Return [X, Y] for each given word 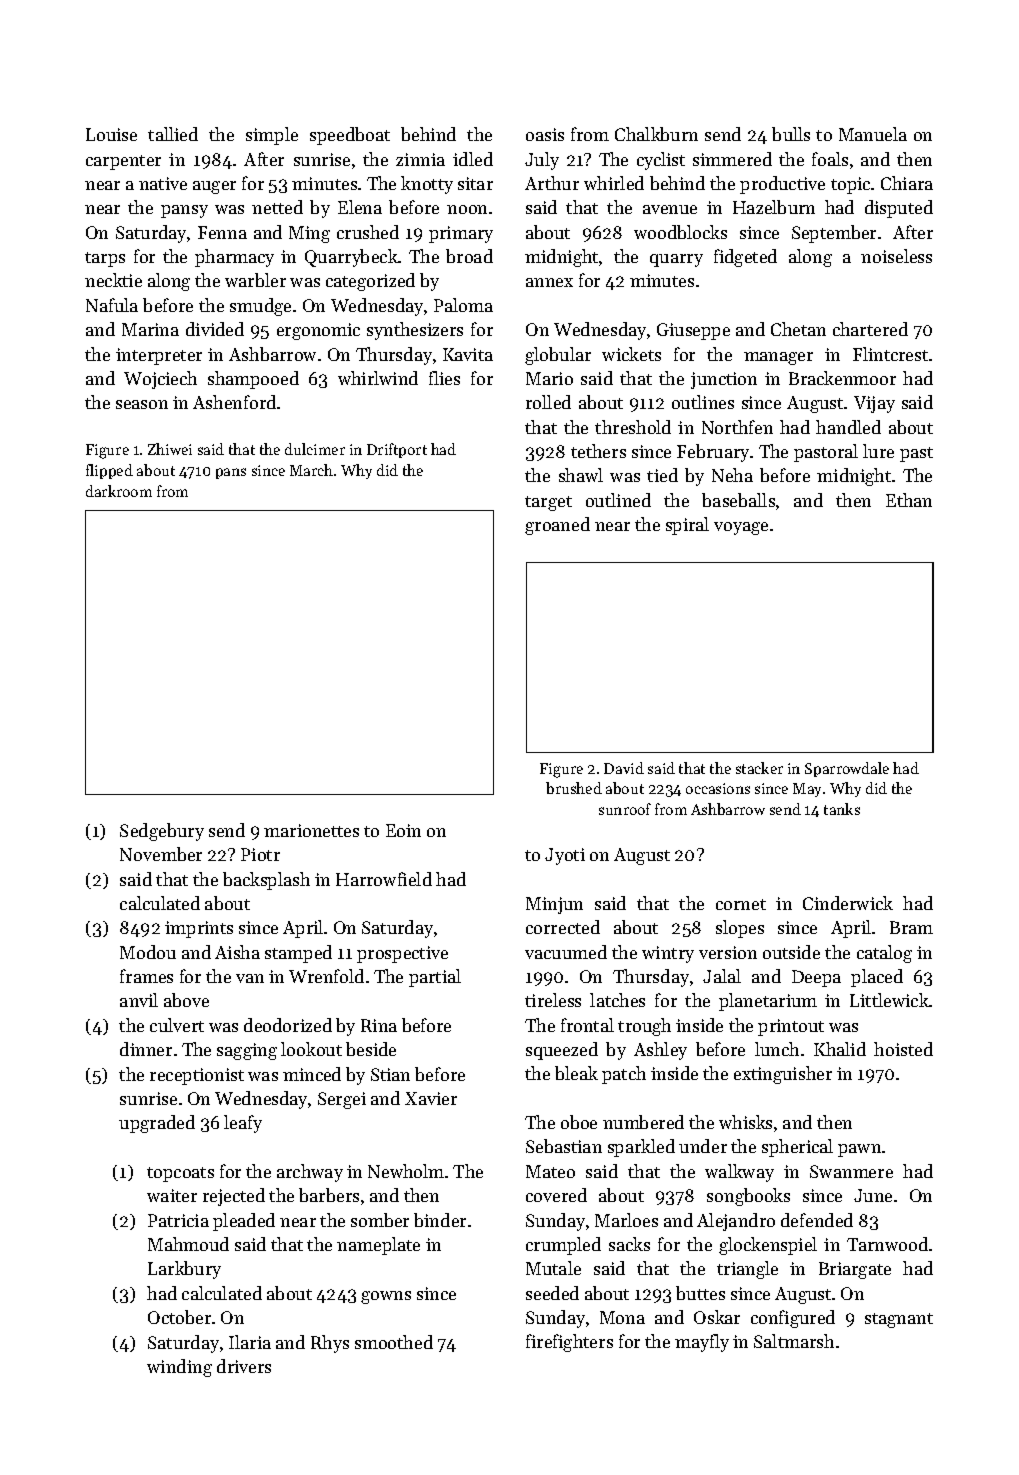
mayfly [702, 1343]
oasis [545, 134]
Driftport [397, 450]
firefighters [569, 1343]
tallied [173, 134]
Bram [911, 927]
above [186, 1000]
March [311, 470]
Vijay [874, 404]
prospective [402, 954]
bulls [791, 134]
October [179, 1317]
